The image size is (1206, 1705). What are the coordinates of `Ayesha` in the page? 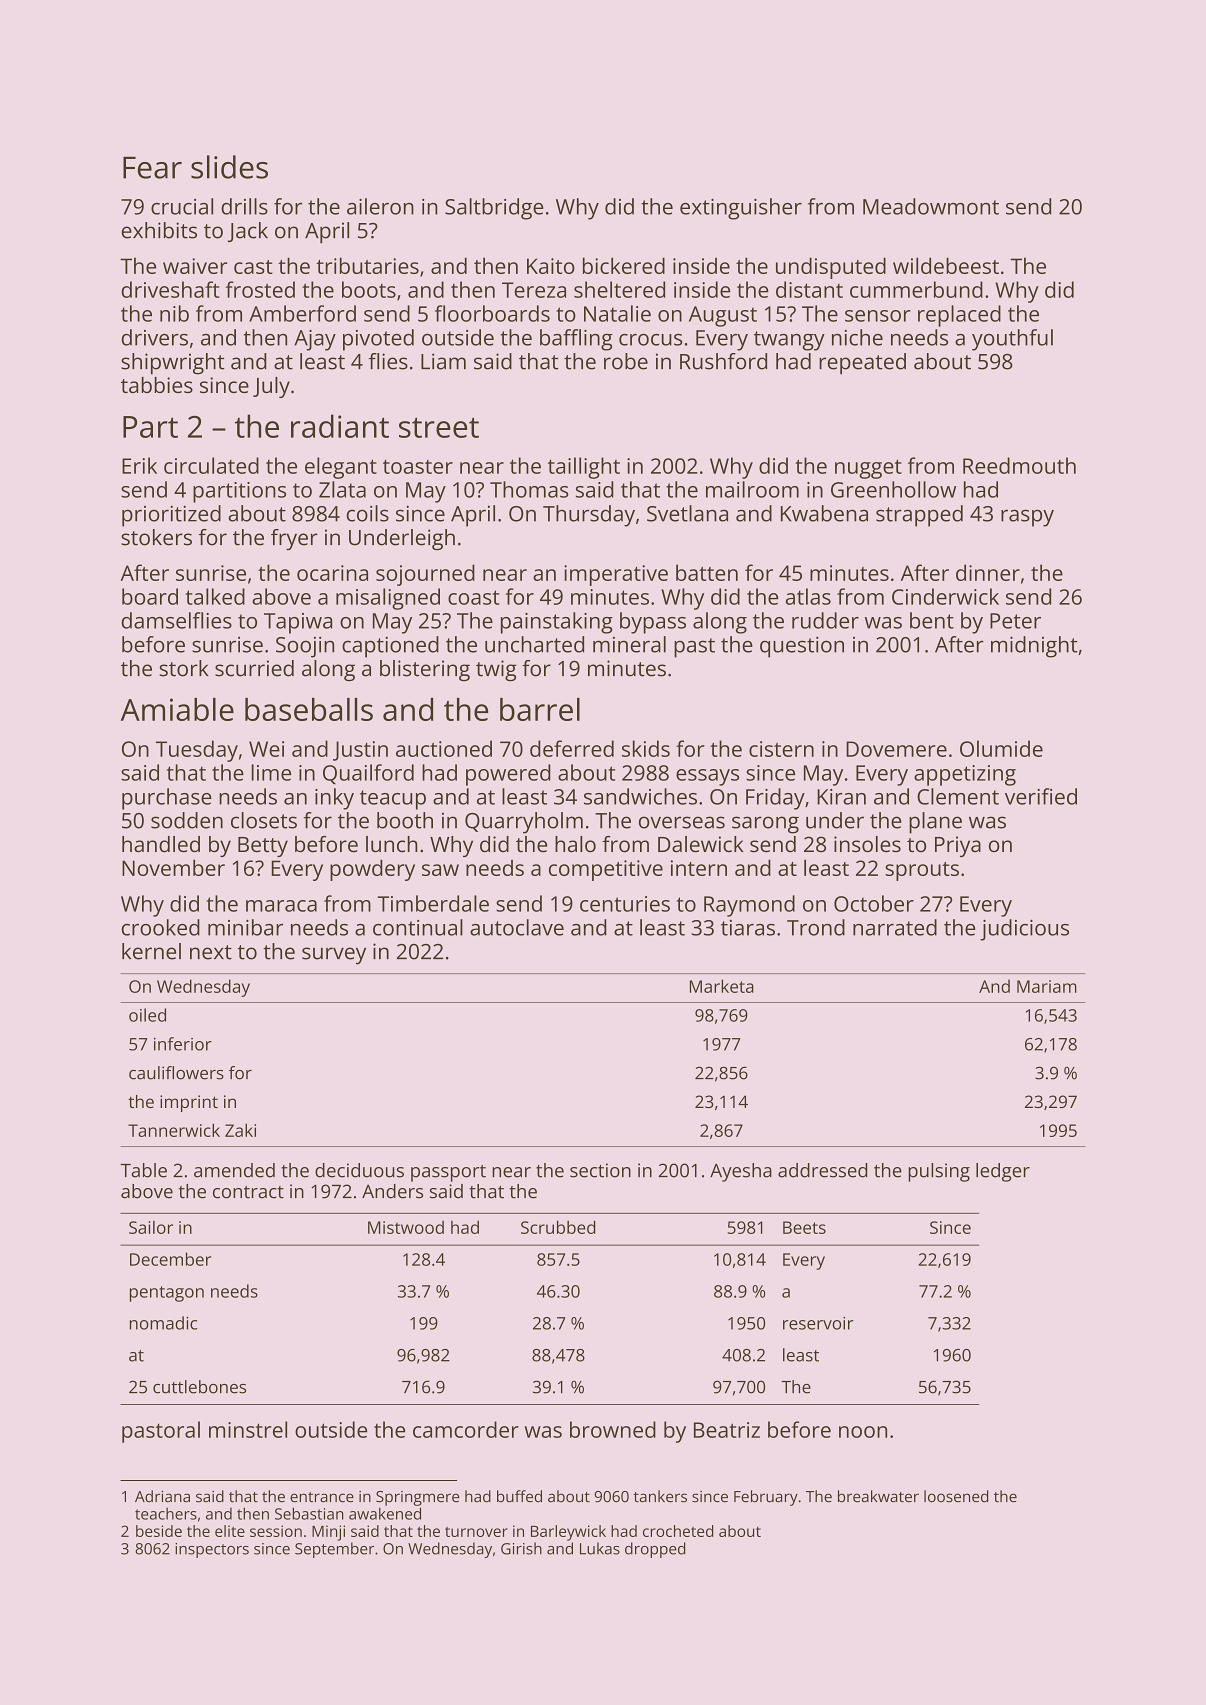 It's located at (741, 1172).
